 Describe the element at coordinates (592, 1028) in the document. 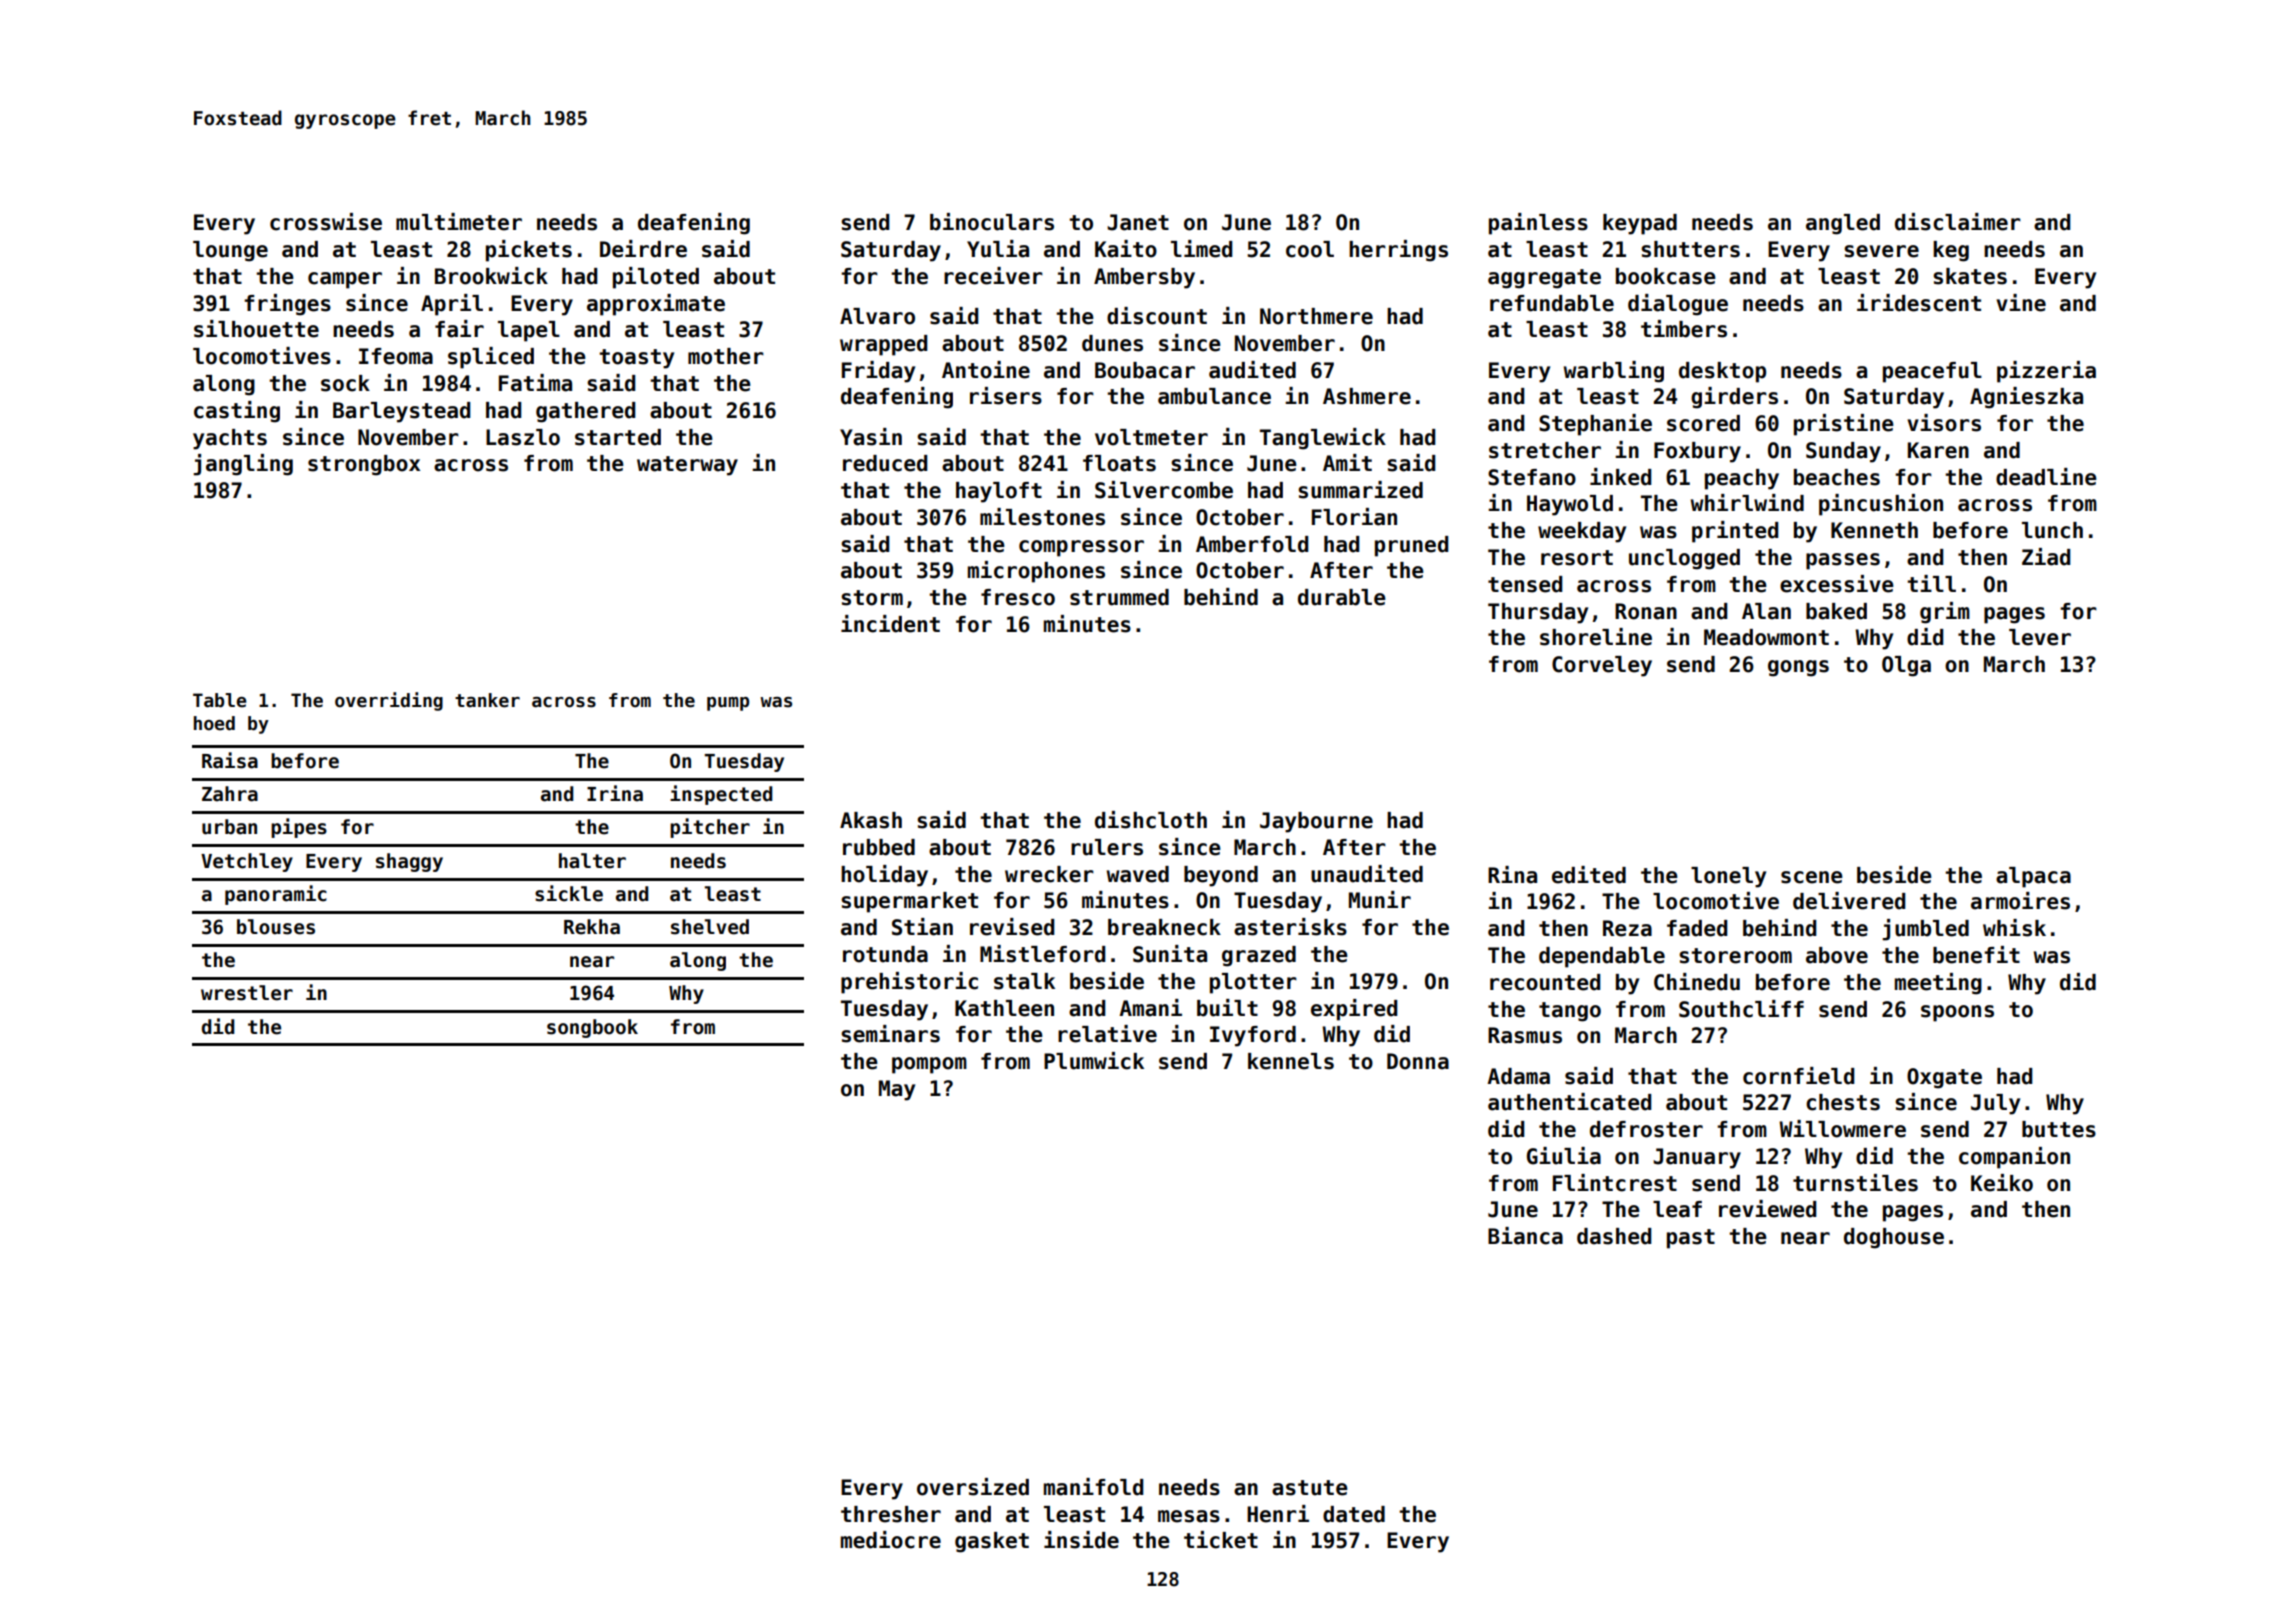

I see `songbook` at that location.
